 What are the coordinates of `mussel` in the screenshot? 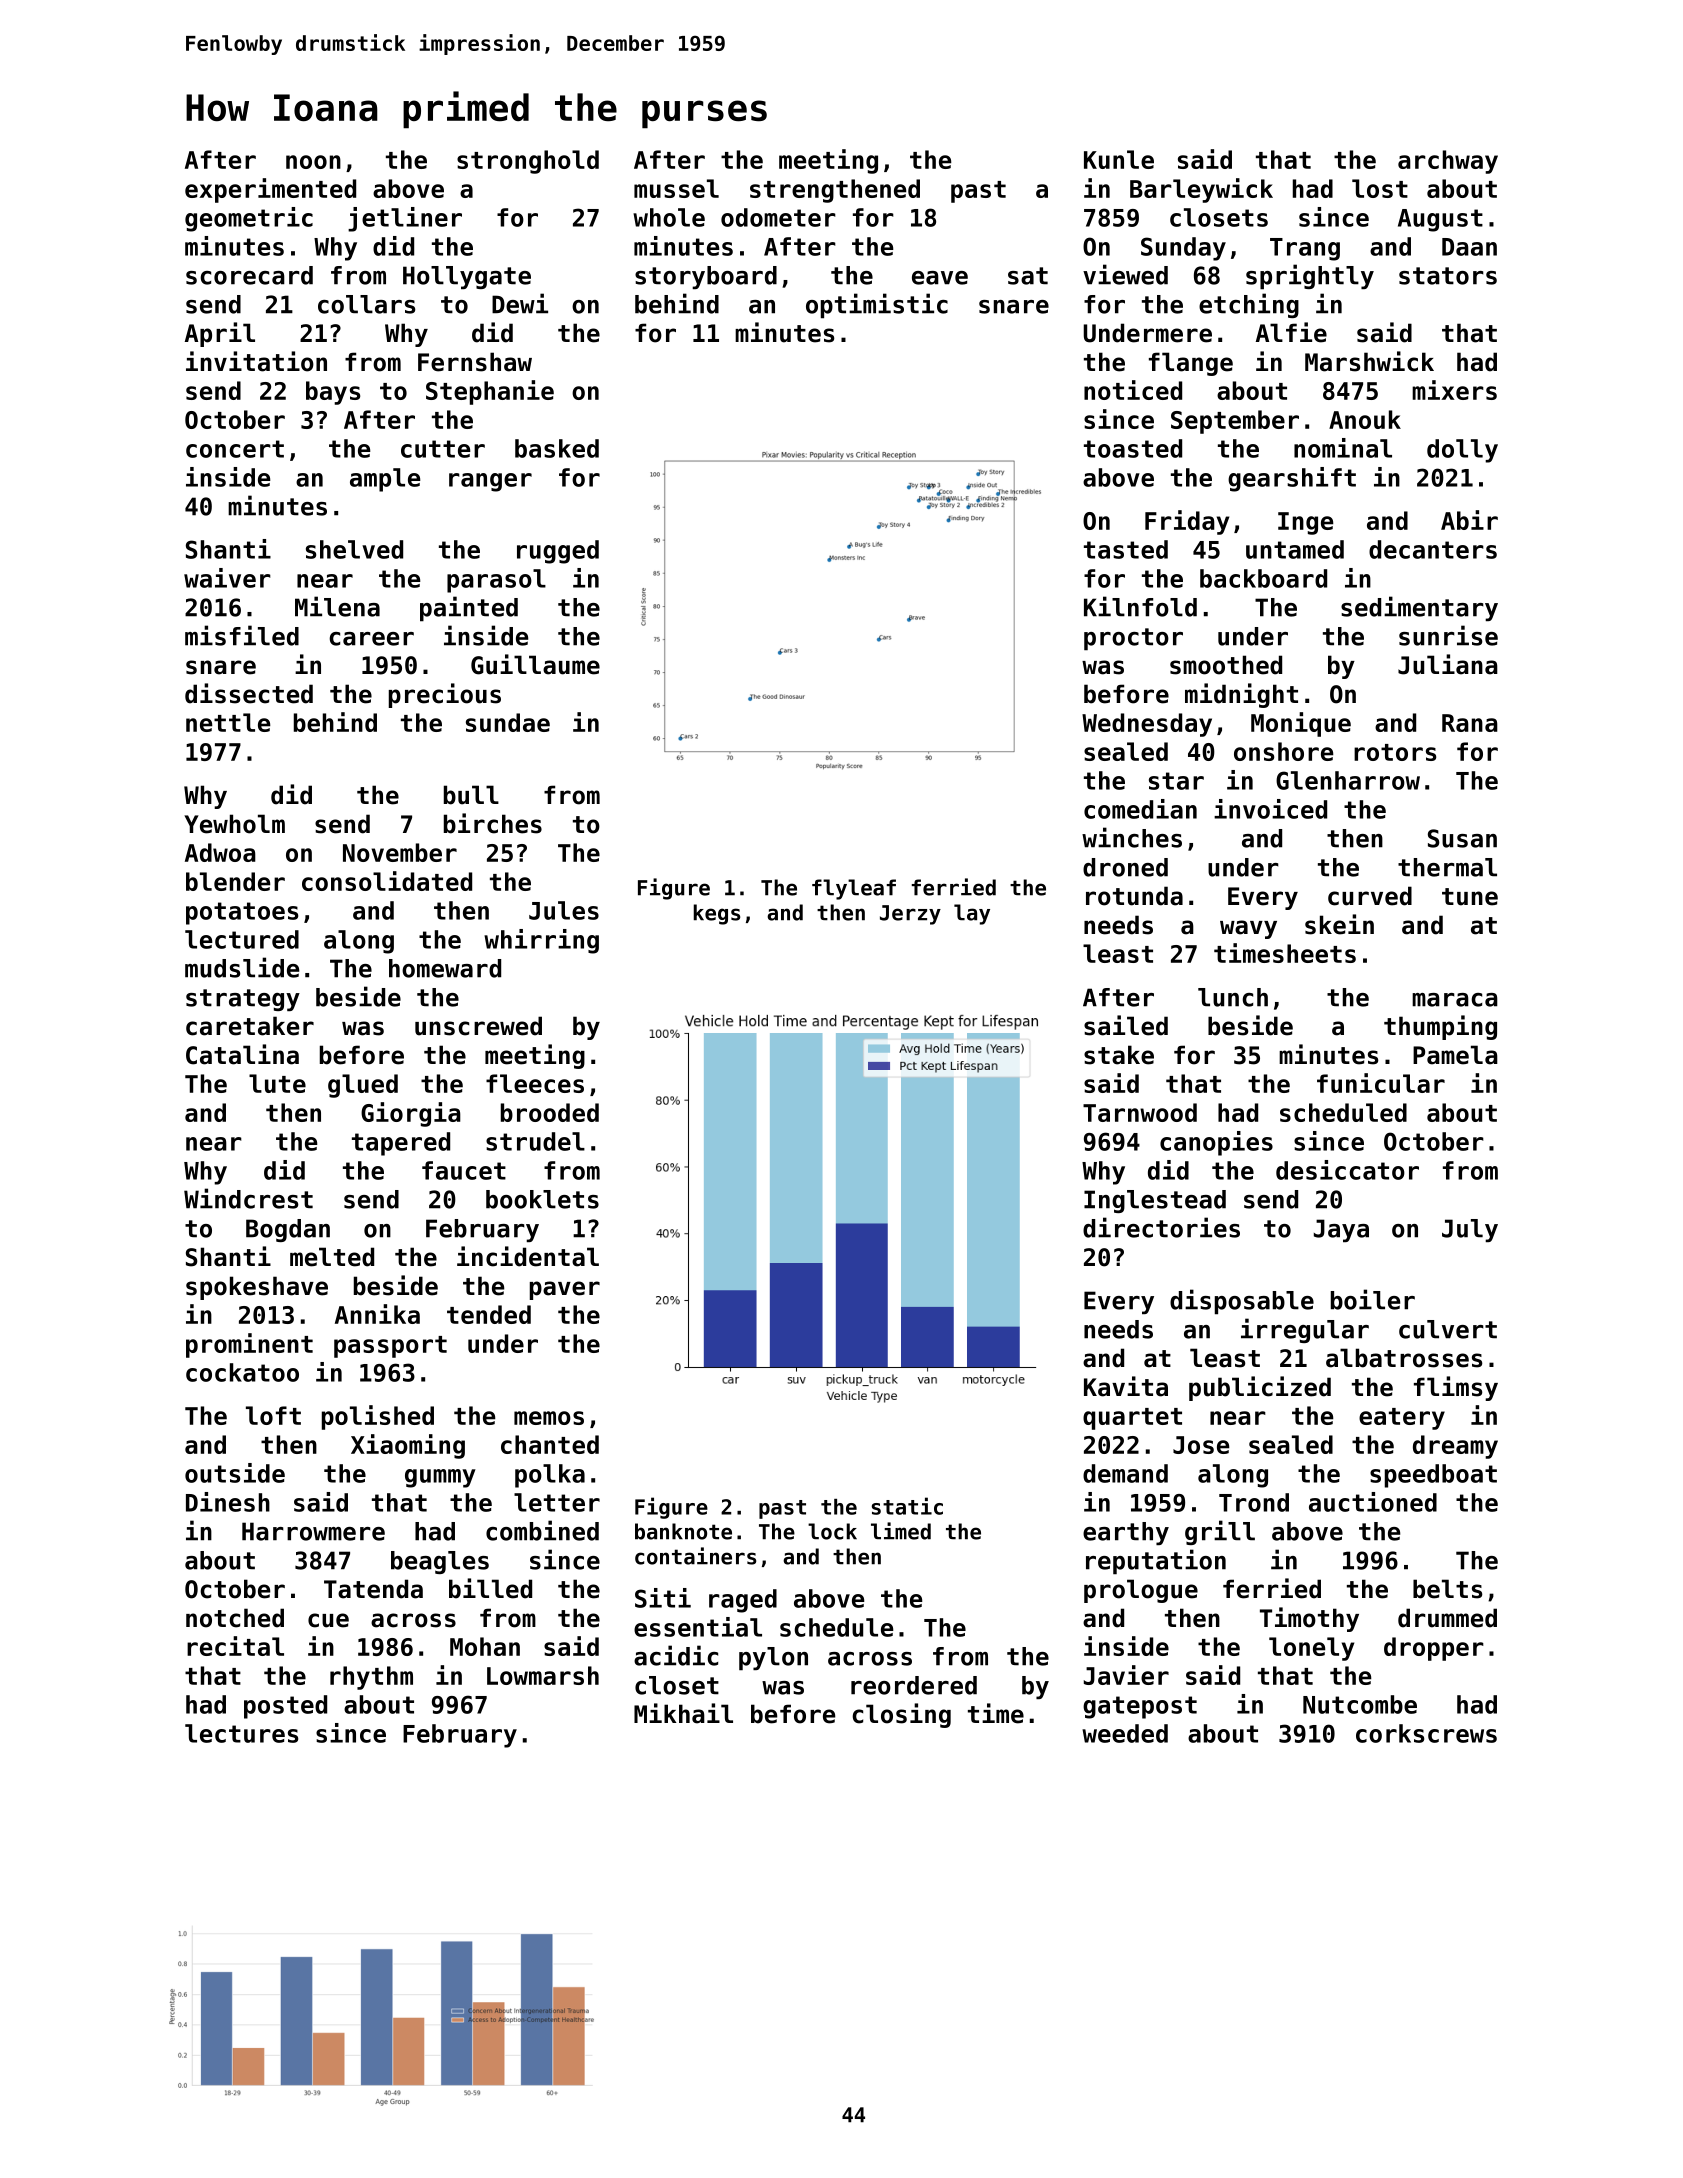 It's located at (676, 188).
